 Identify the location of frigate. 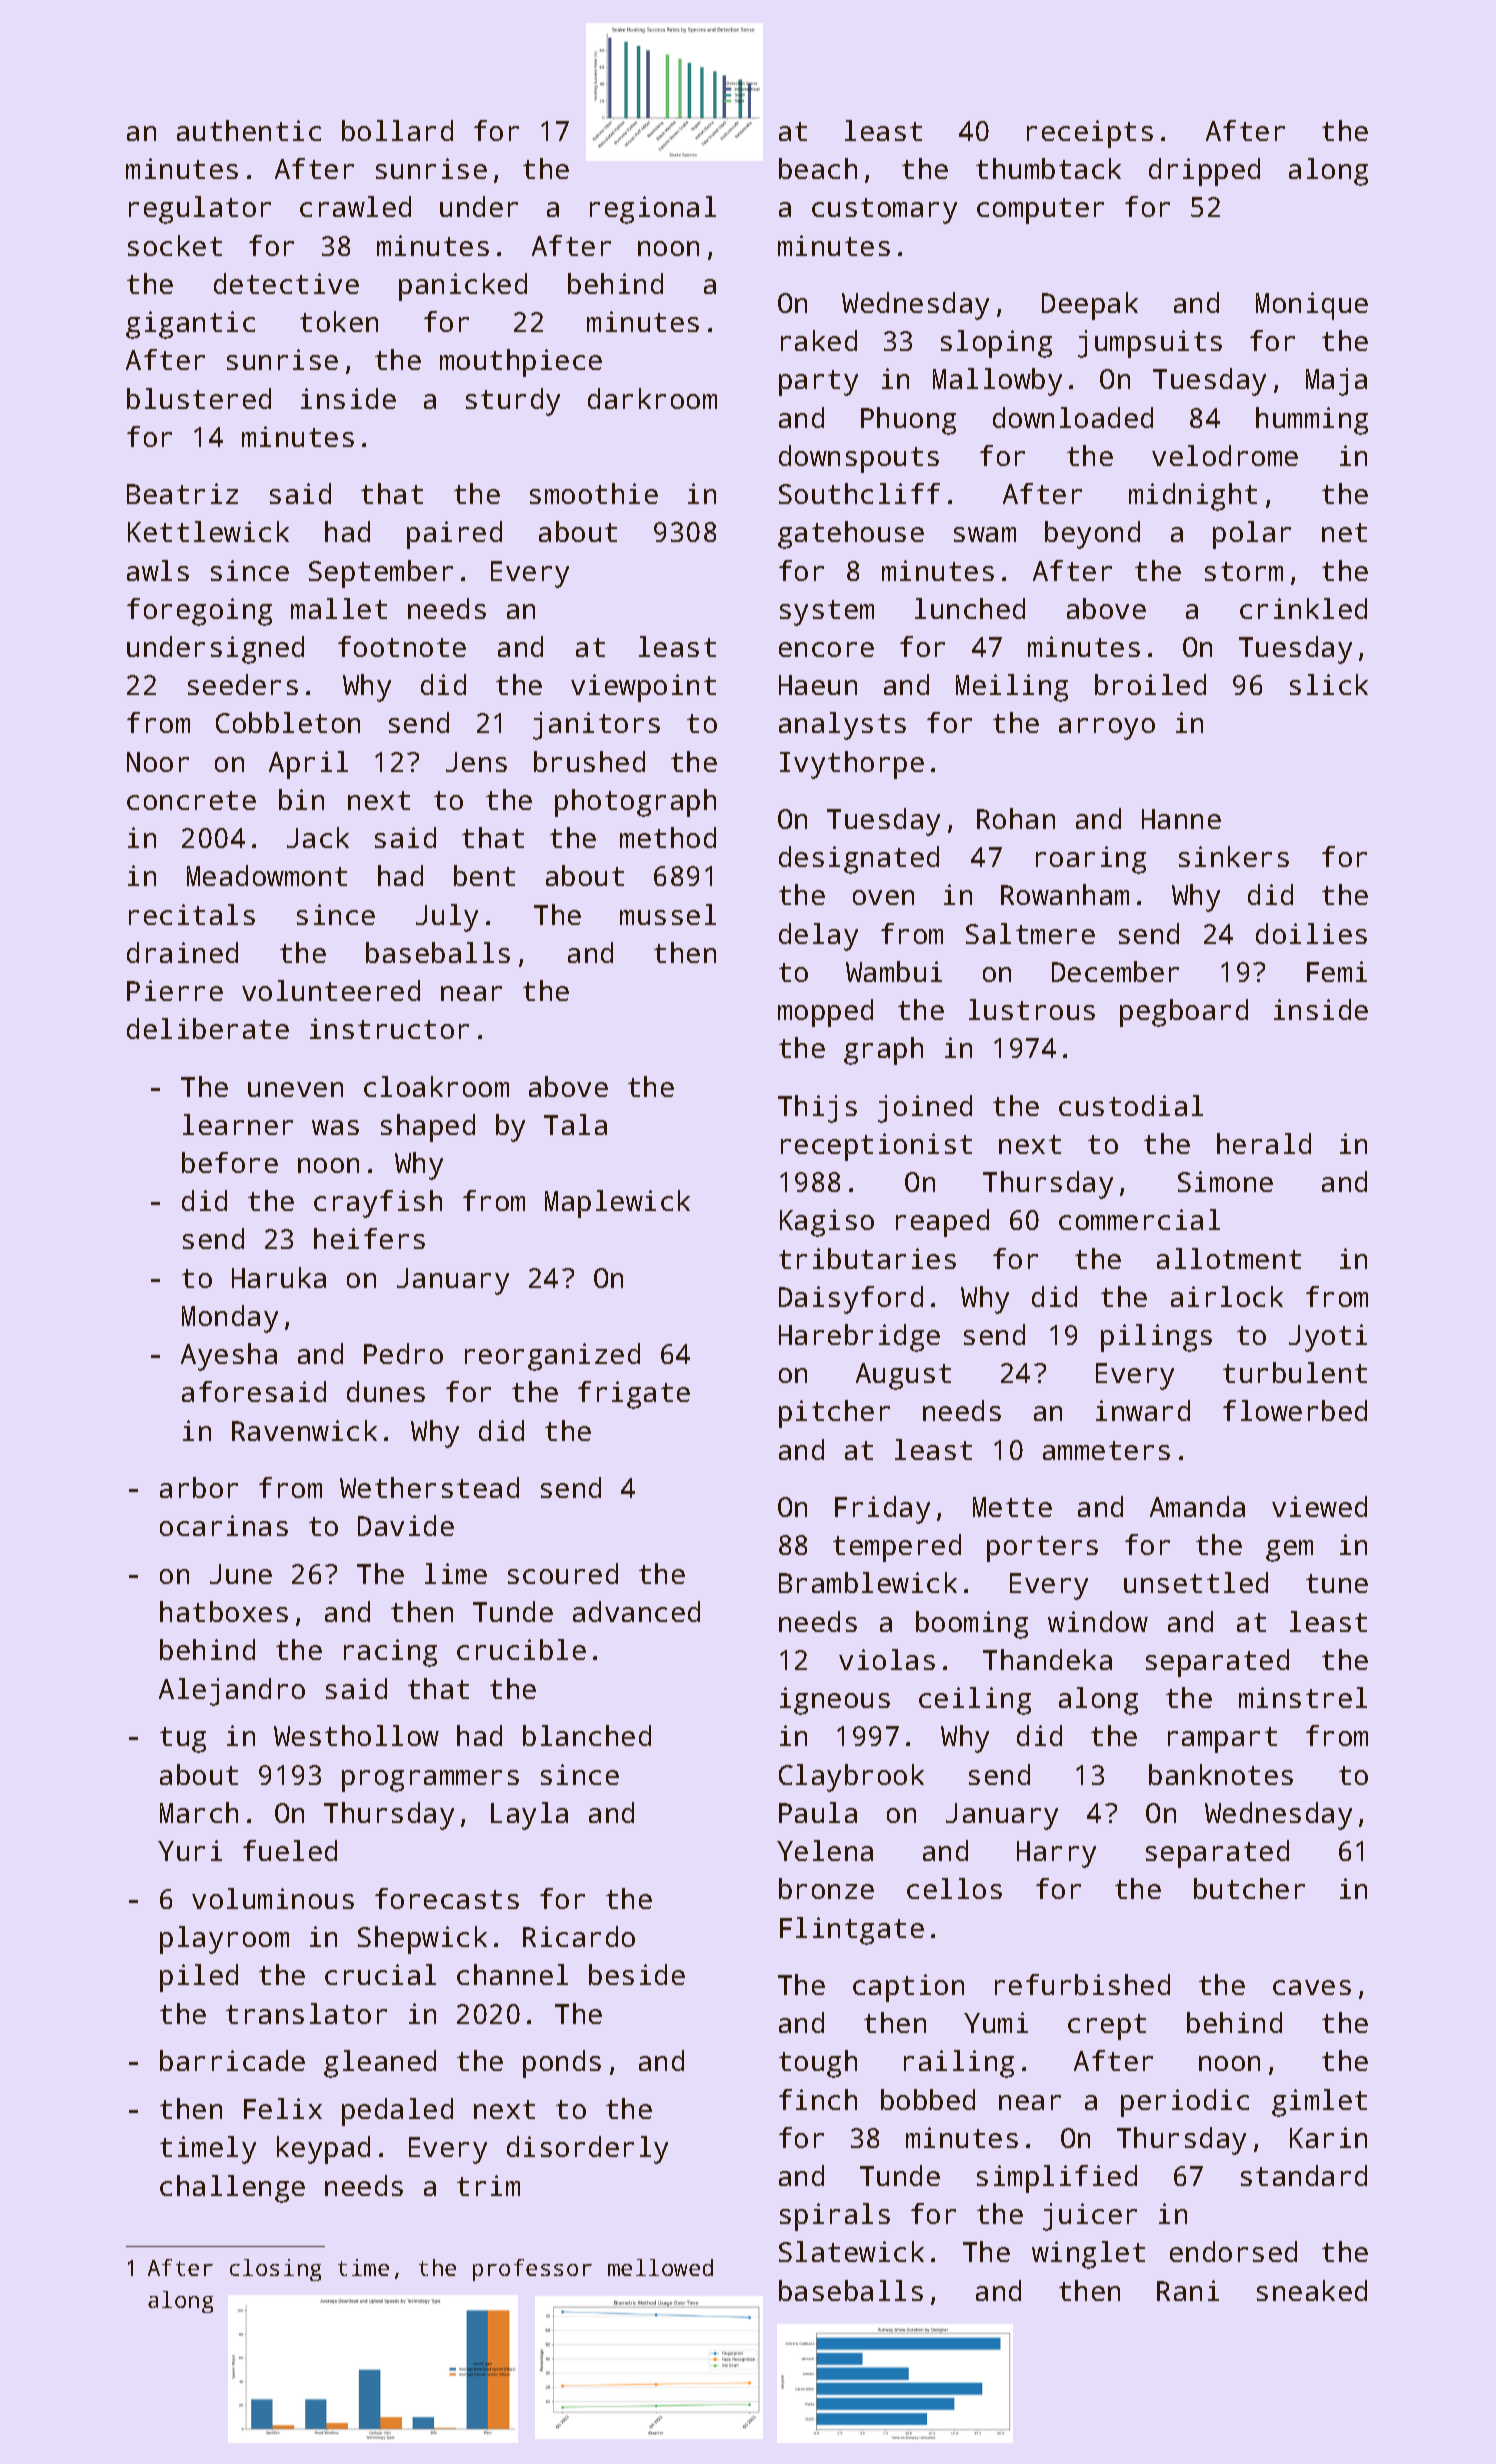
(634, 1395).
